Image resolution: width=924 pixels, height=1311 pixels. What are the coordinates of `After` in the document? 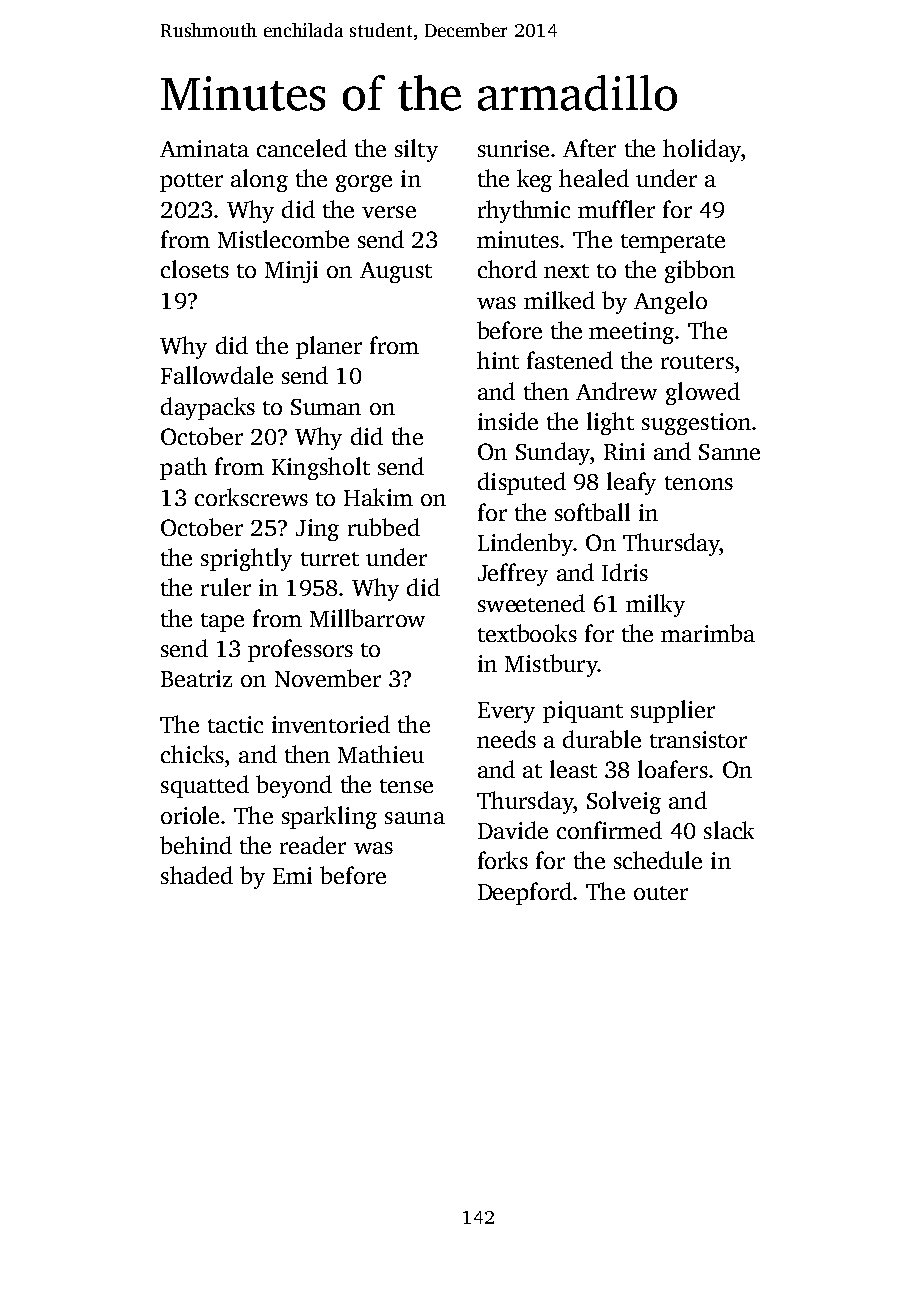 It's located at (589, 148).
